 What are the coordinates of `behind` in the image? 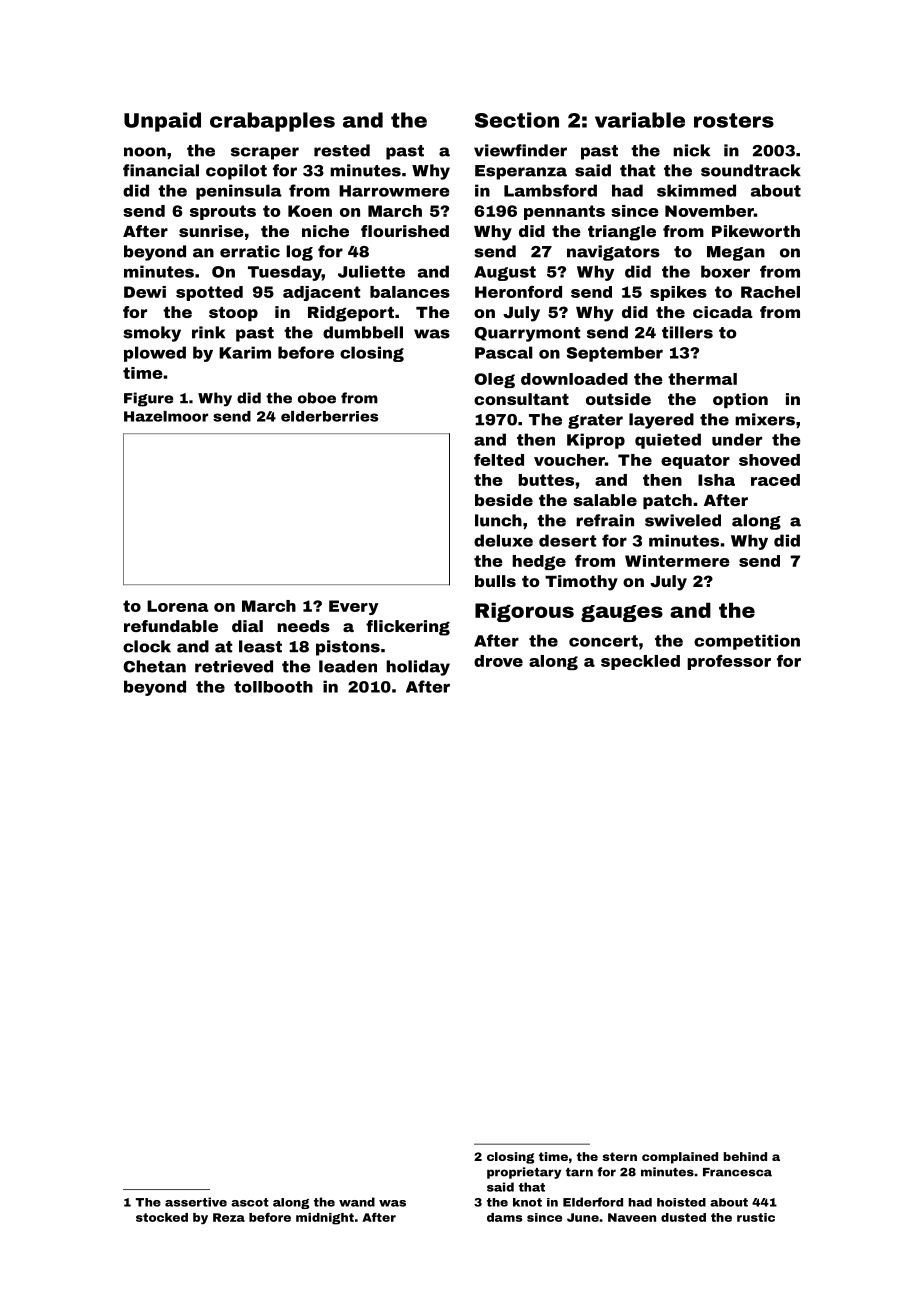 It's located at (745, 1156).
